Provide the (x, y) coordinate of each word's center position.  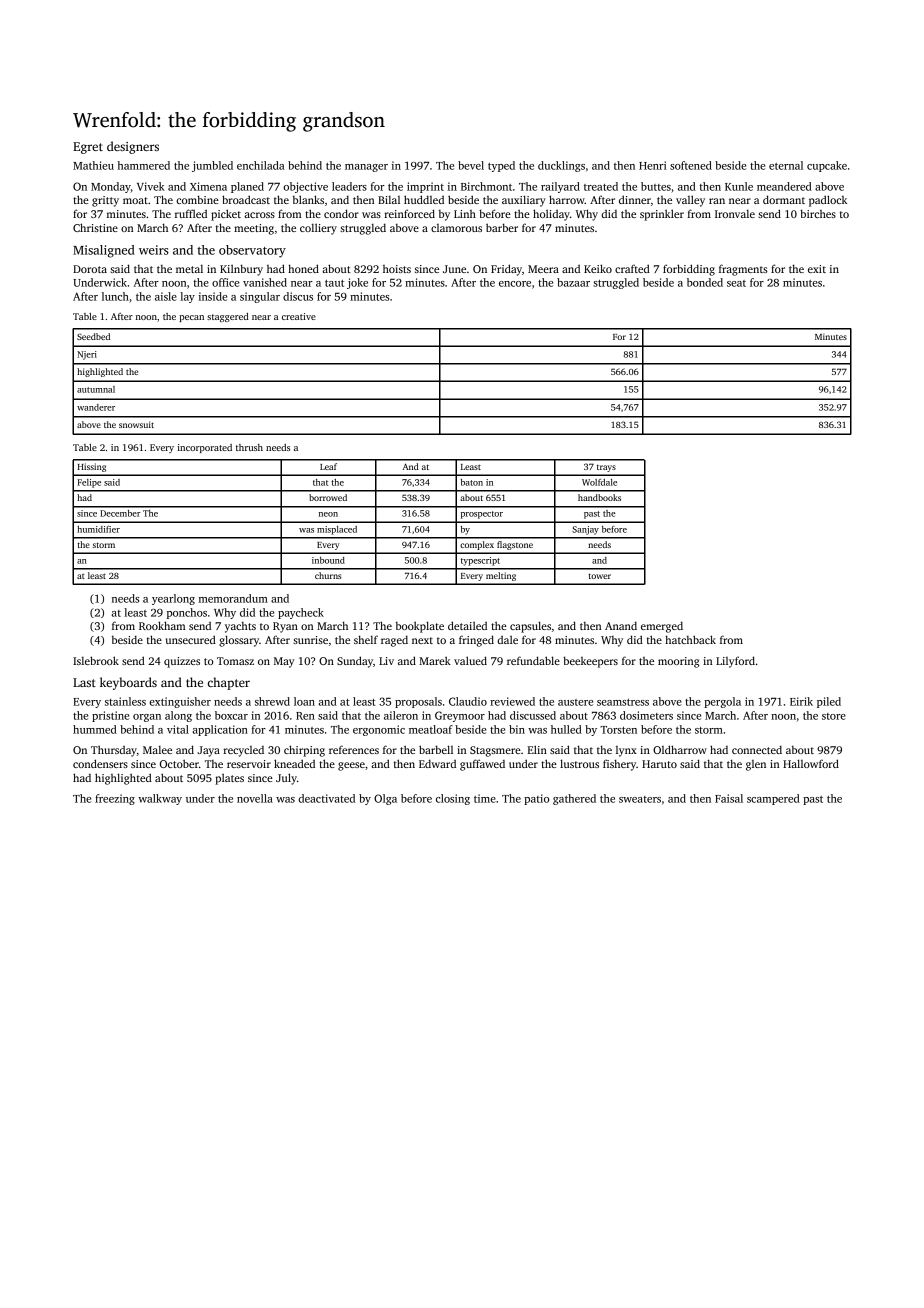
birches (818, 213)
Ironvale (735, 214)
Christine (95, 227)
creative (299, 316)
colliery (318, 229)
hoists (397, 269)
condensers (100, 763)
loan (304, 701)
